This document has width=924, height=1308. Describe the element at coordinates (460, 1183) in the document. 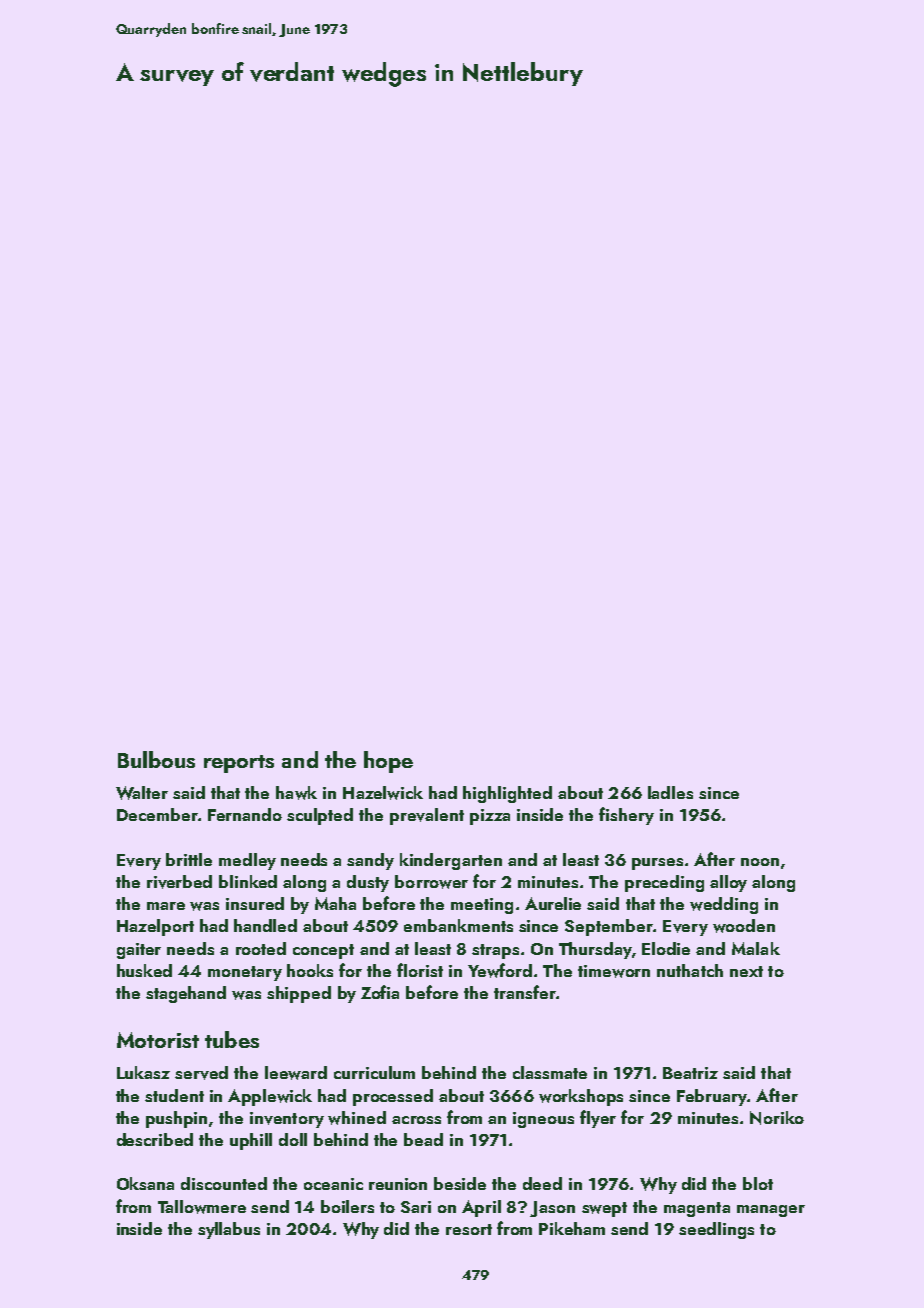

I see `beside` at that location.
